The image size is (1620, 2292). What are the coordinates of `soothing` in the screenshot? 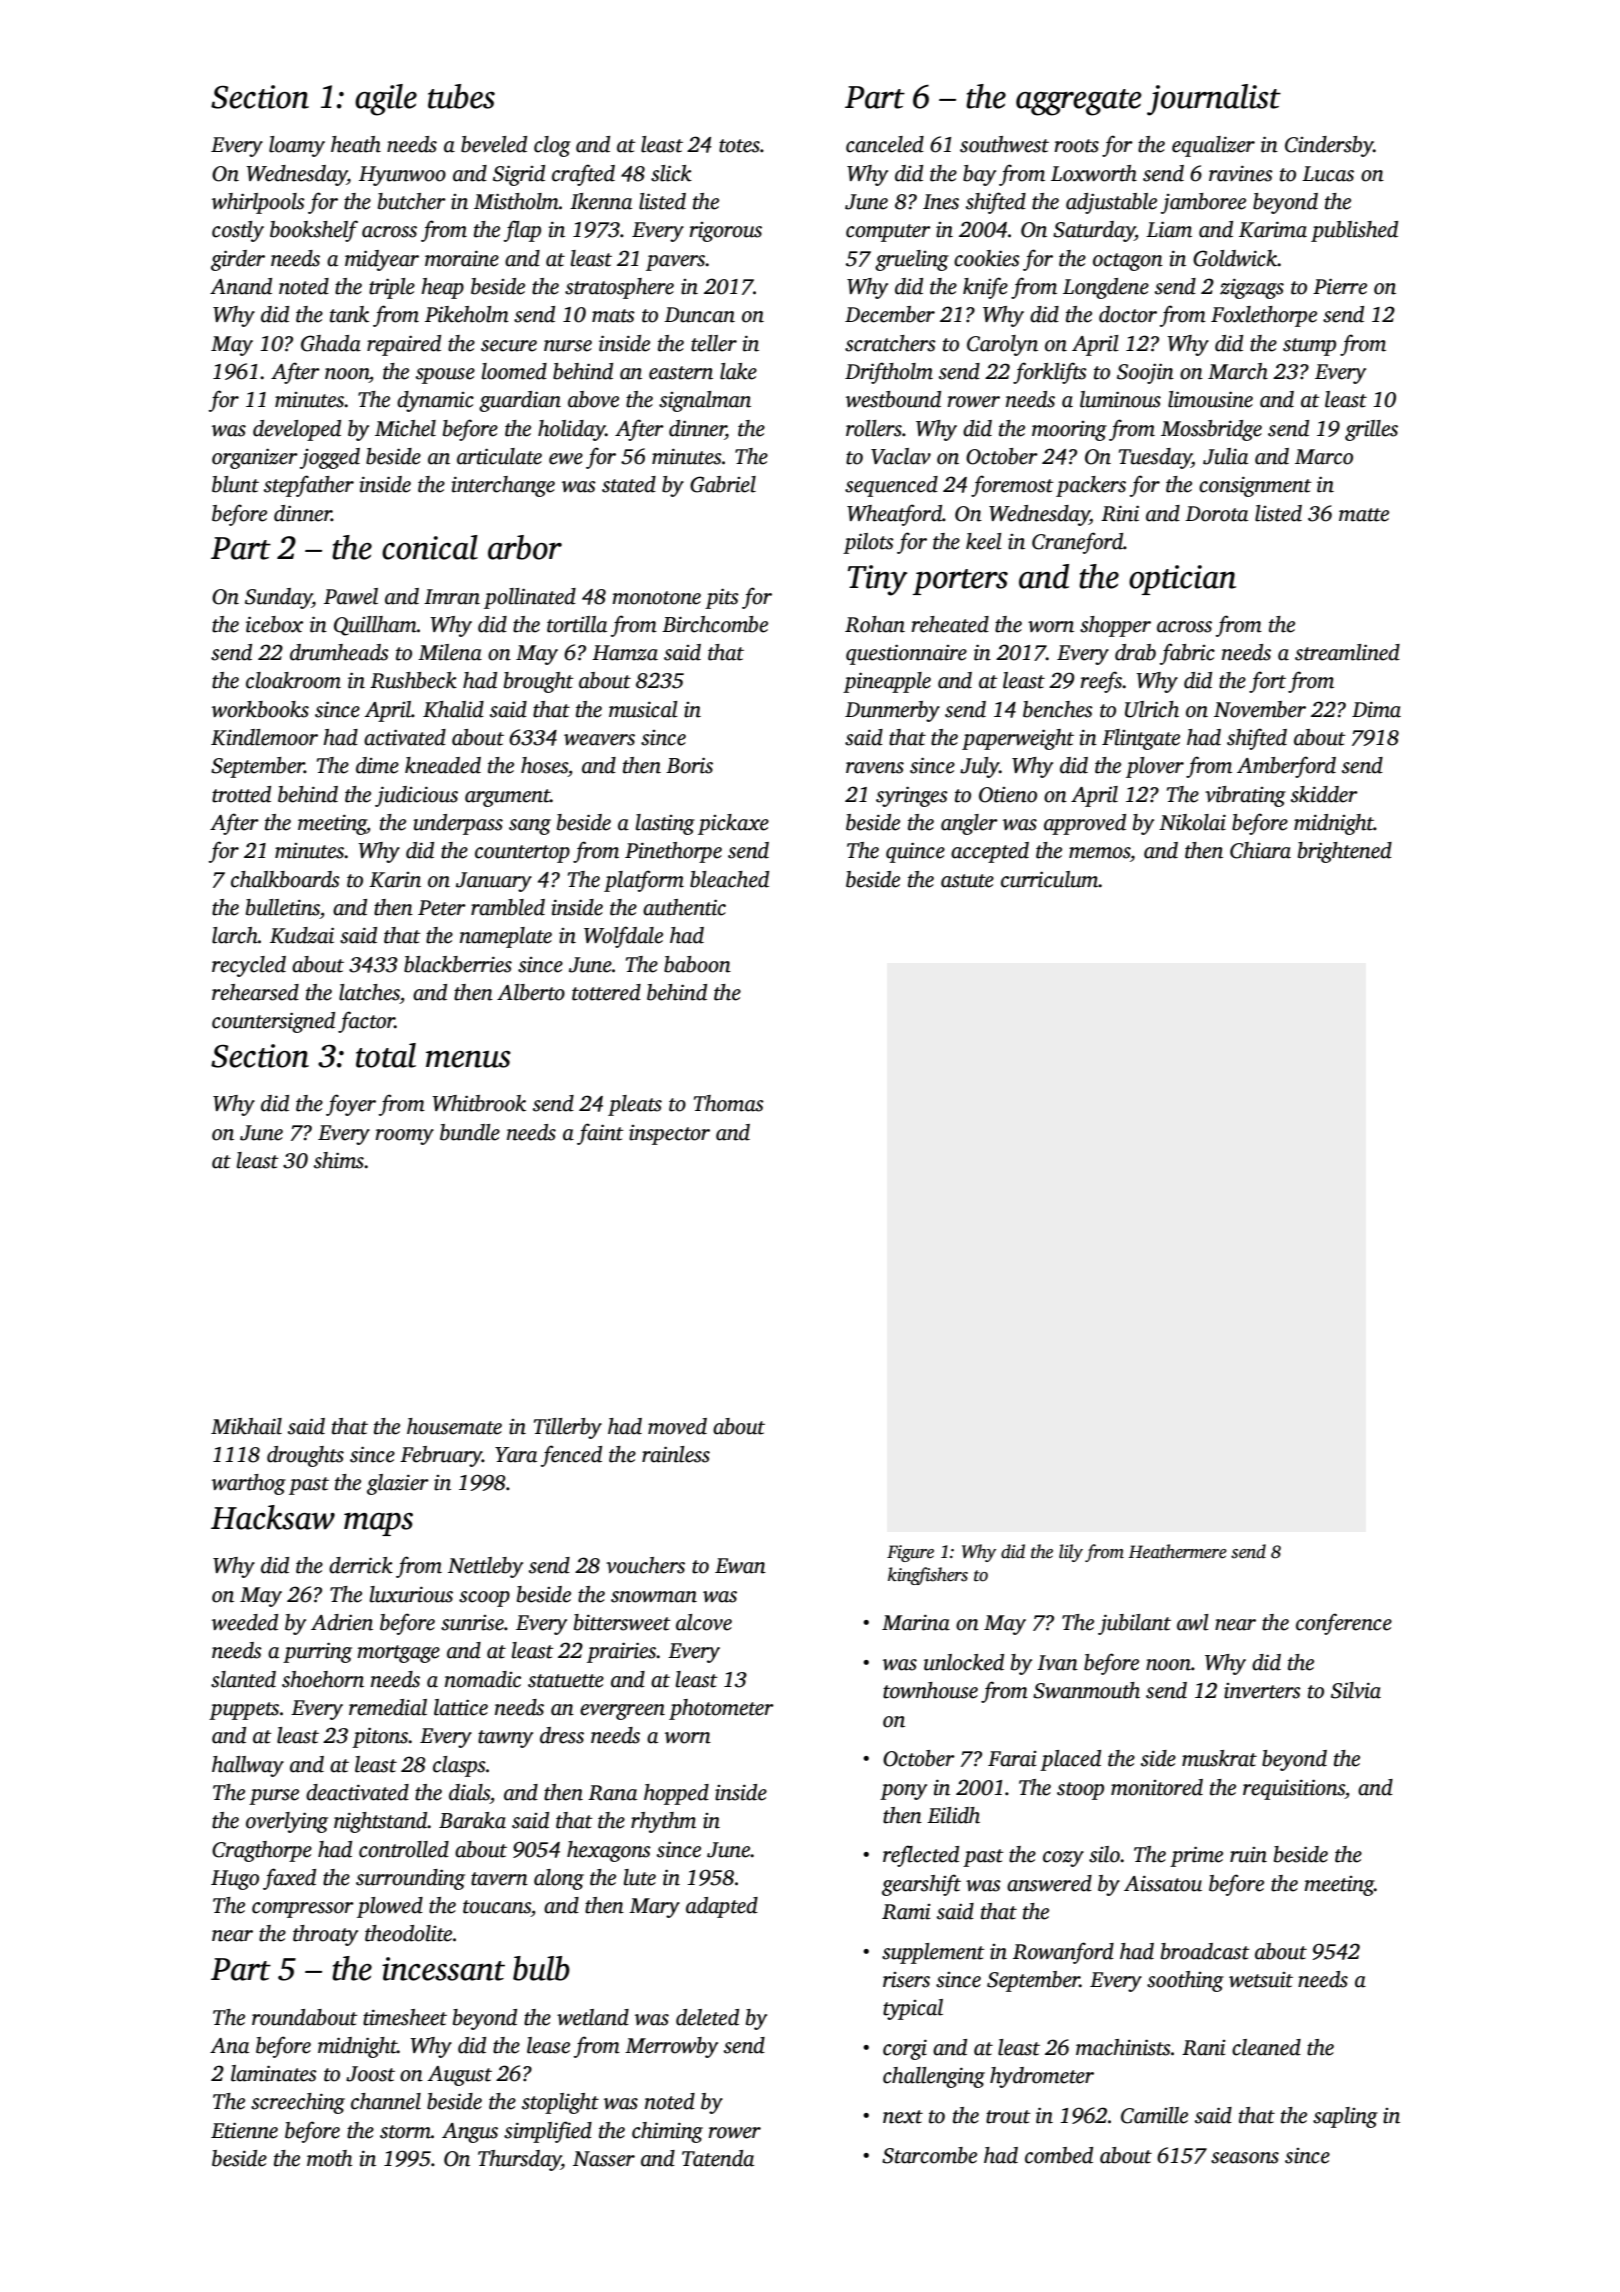 It's located at (1185, 1981).
